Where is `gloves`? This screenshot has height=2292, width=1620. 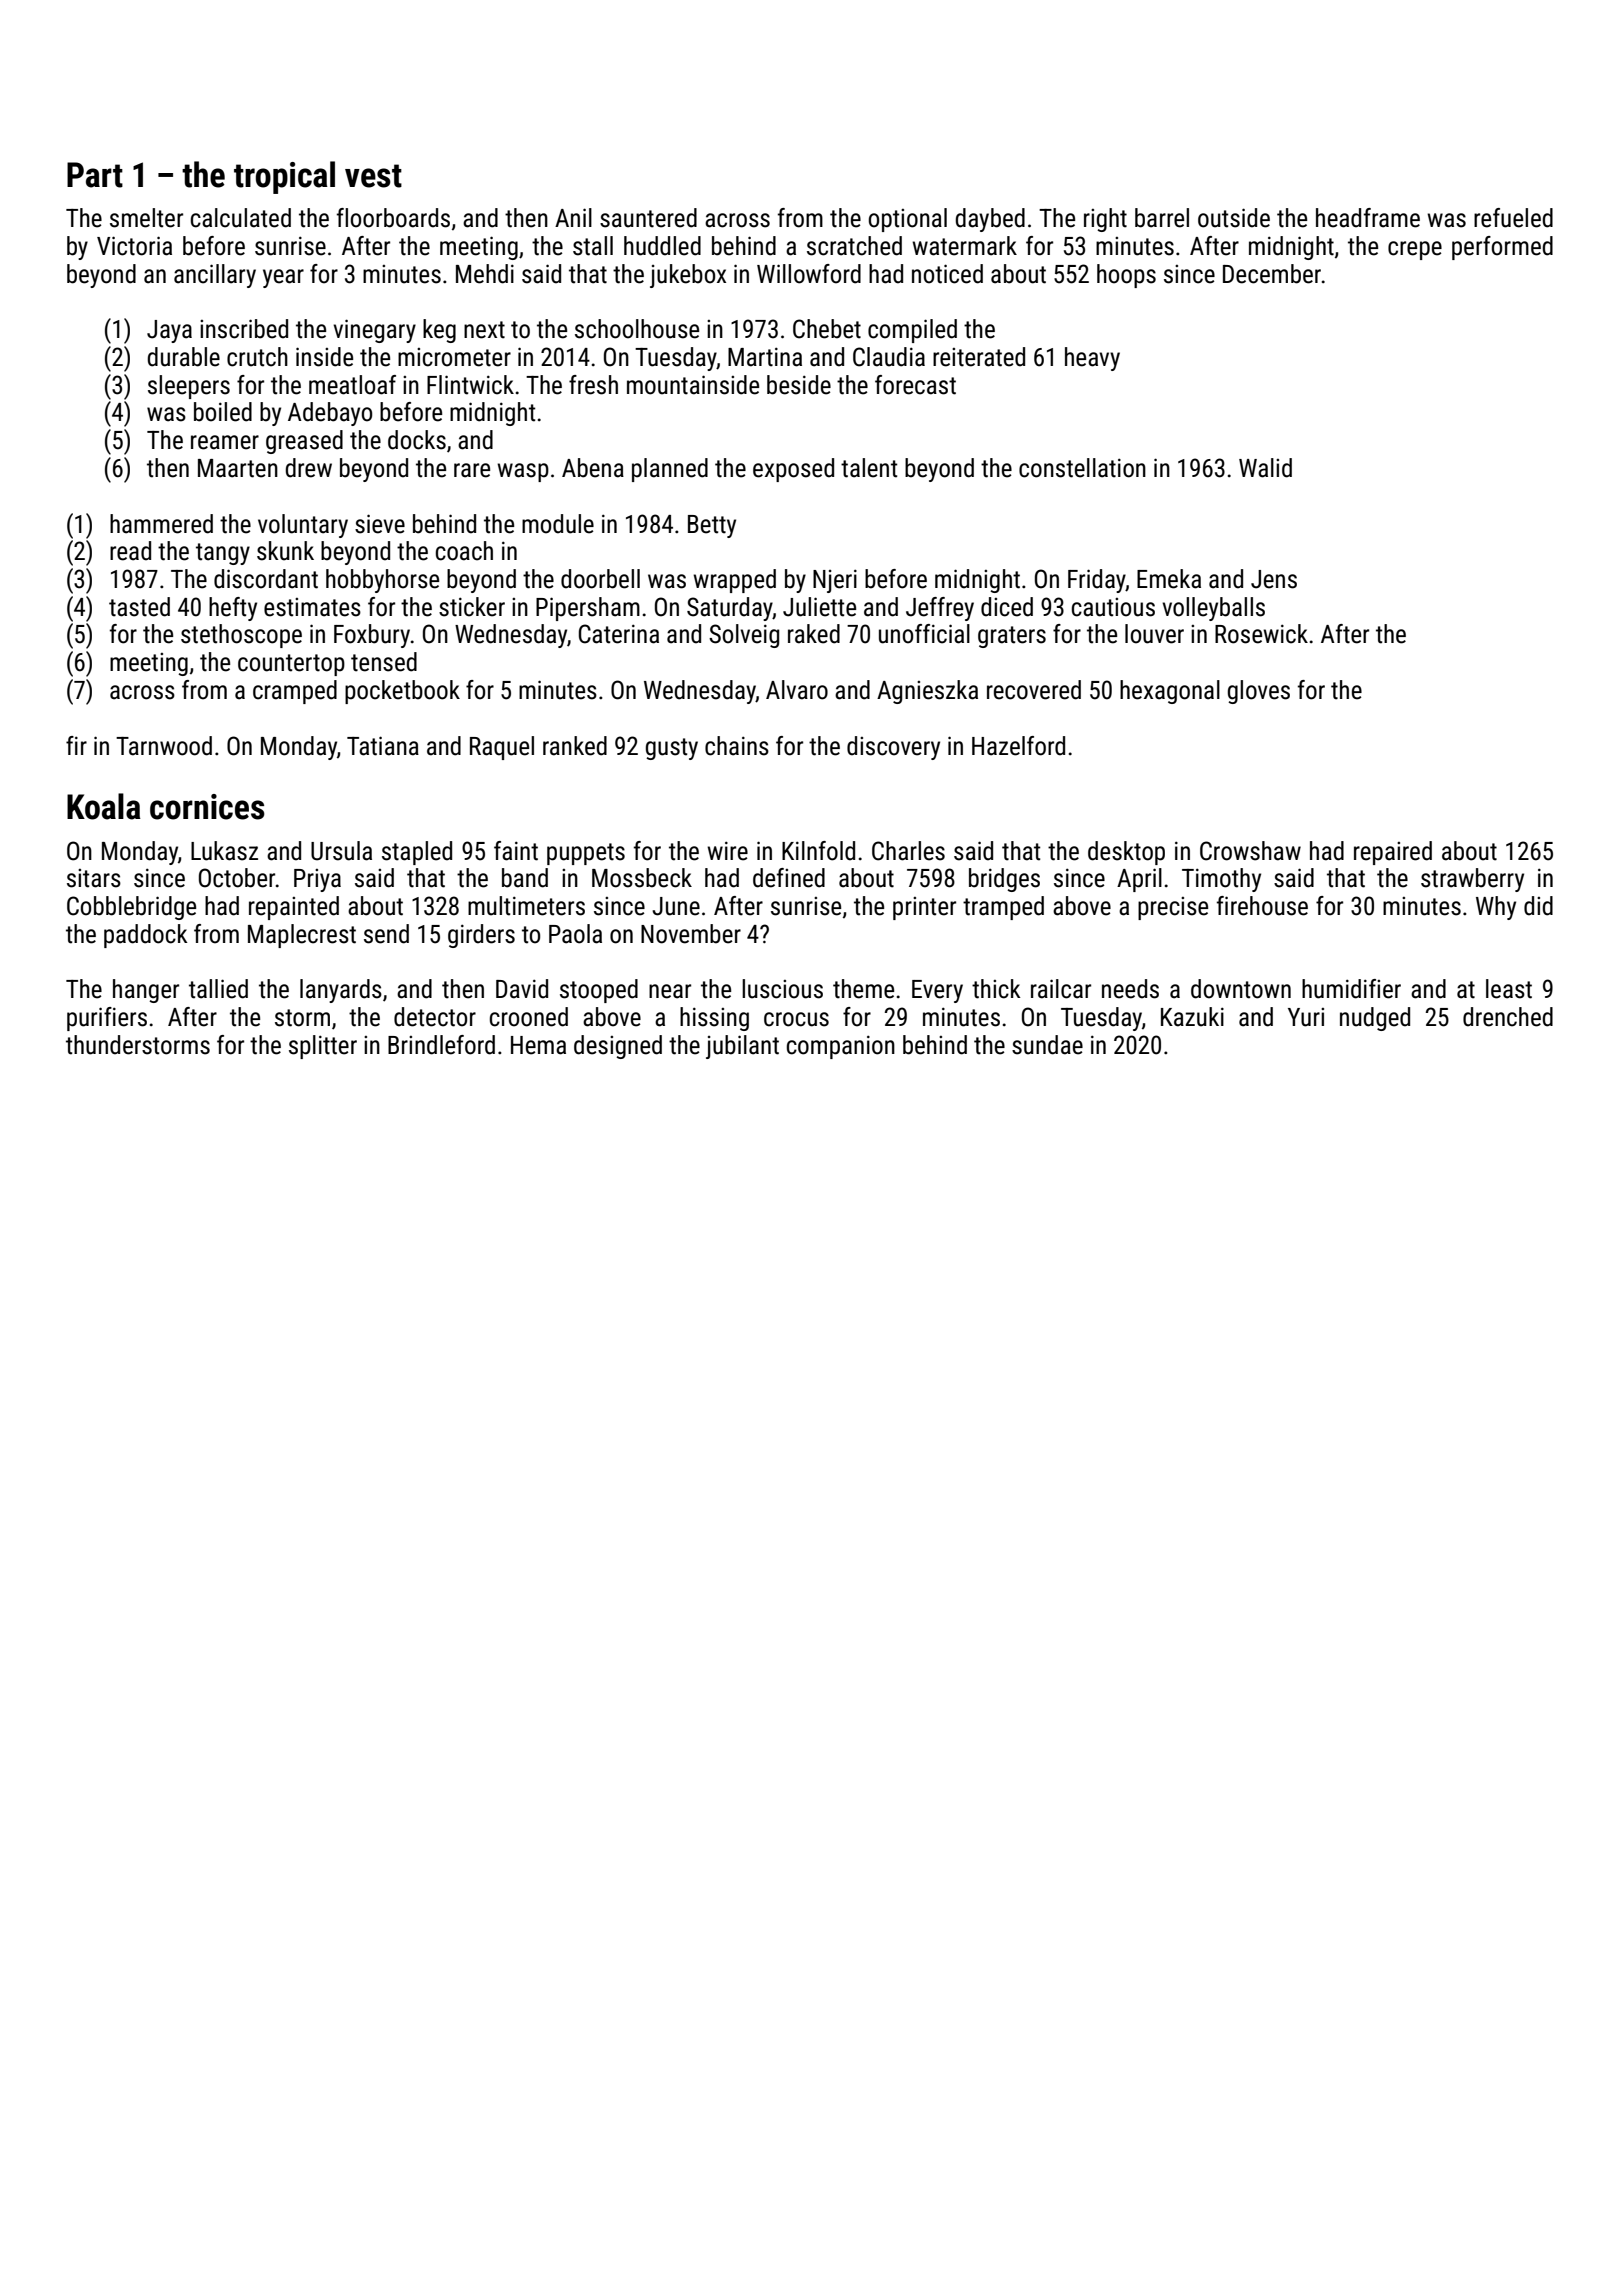 gloves is located at coordinates (1259, 692).
